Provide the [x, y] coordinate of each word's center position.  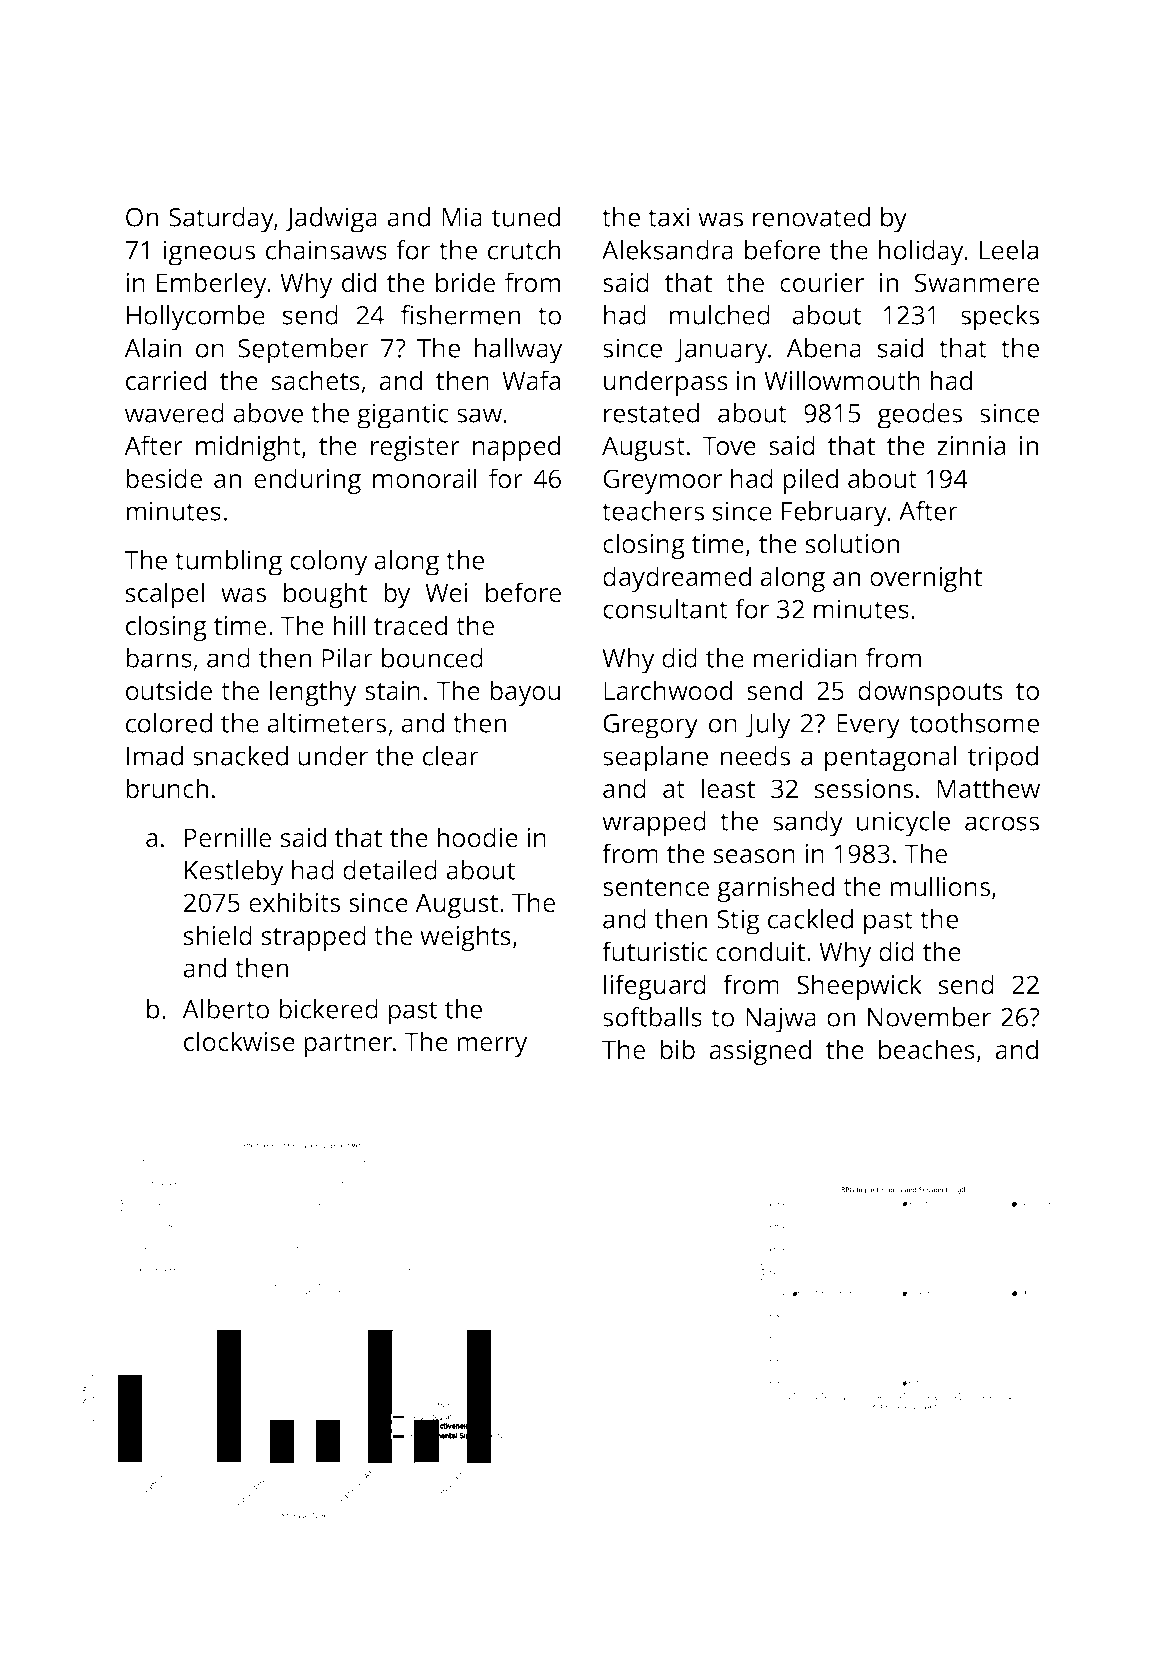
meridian [805, 658]
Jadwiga [331, 220]
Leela [1009, 250]
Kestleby [234, 873]
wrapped [654, 824]
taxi [669, 217]
